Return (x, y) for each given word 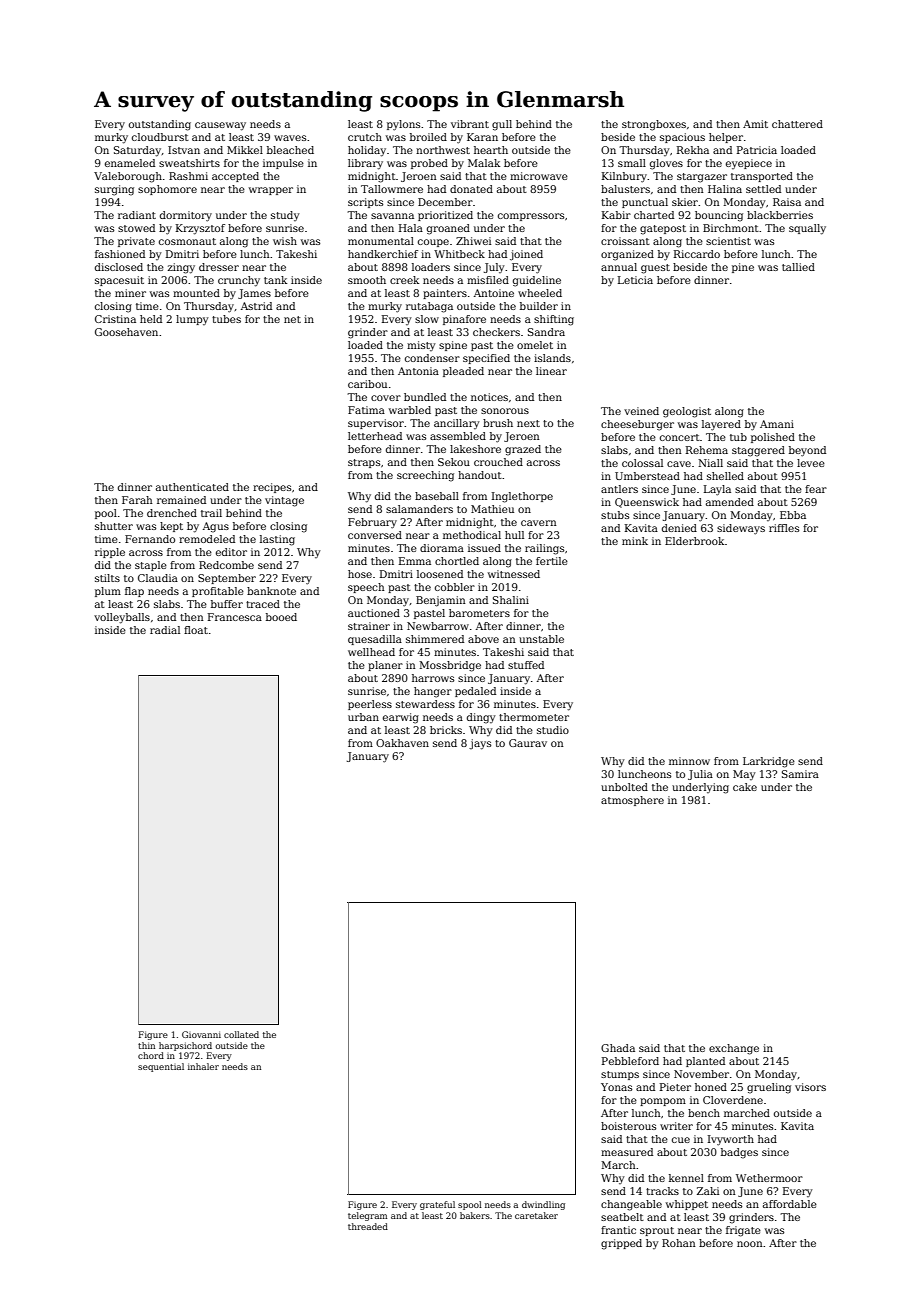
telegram (367, 1216)
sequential (161, 1067)
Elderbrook (694, 541)
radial (165, 630)
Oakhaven (402, 743)
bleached (290, 150)
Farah (137, 500)
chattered (797, 124)
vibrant (470, 124)
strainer (369, 626)
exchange (734, 1049)
